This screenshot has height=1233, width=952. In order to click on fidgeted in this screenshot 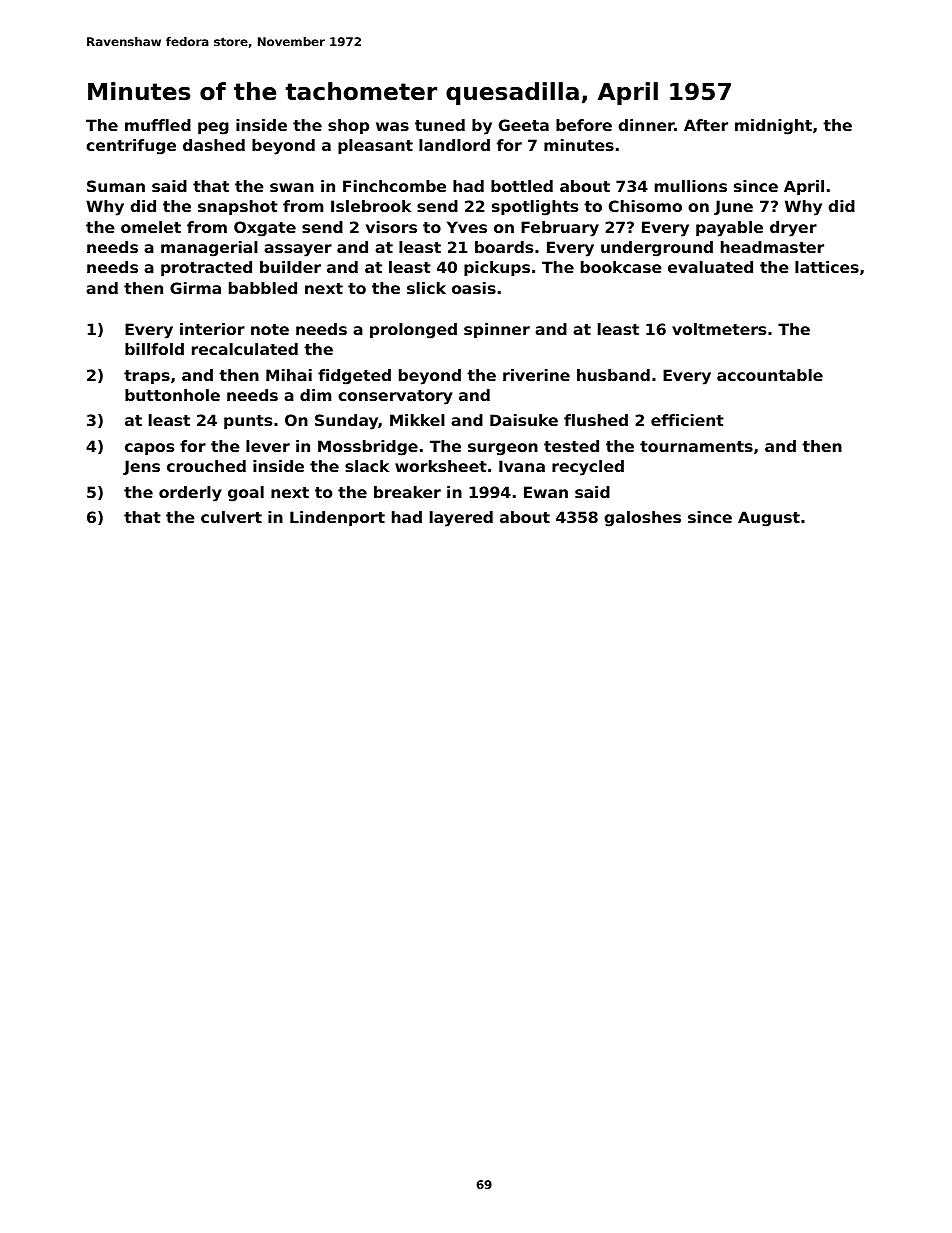, I will do `click(354, 377)`.
